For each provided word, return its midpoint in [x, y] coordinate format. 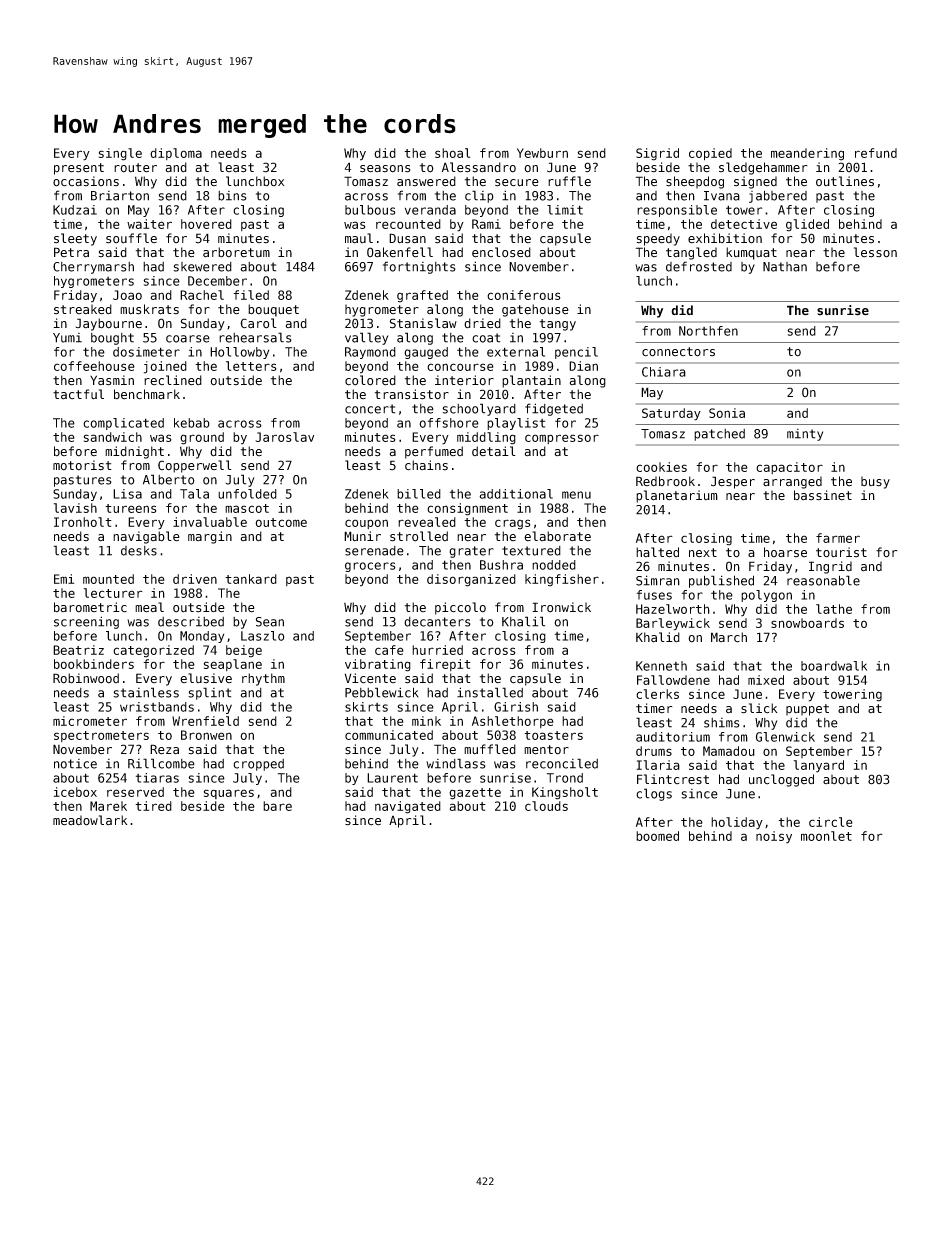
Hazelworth [673, 609]
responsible [677, 211]
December [217, 281]
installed [490, 692]
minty [805, 435]
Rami [486, 224]
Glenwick [785, 737]
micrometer [90, 721]
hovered [206, 224]
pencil [576, 353]
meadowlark [90, 820]
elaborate [557, 536]
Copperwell [195, 466]
